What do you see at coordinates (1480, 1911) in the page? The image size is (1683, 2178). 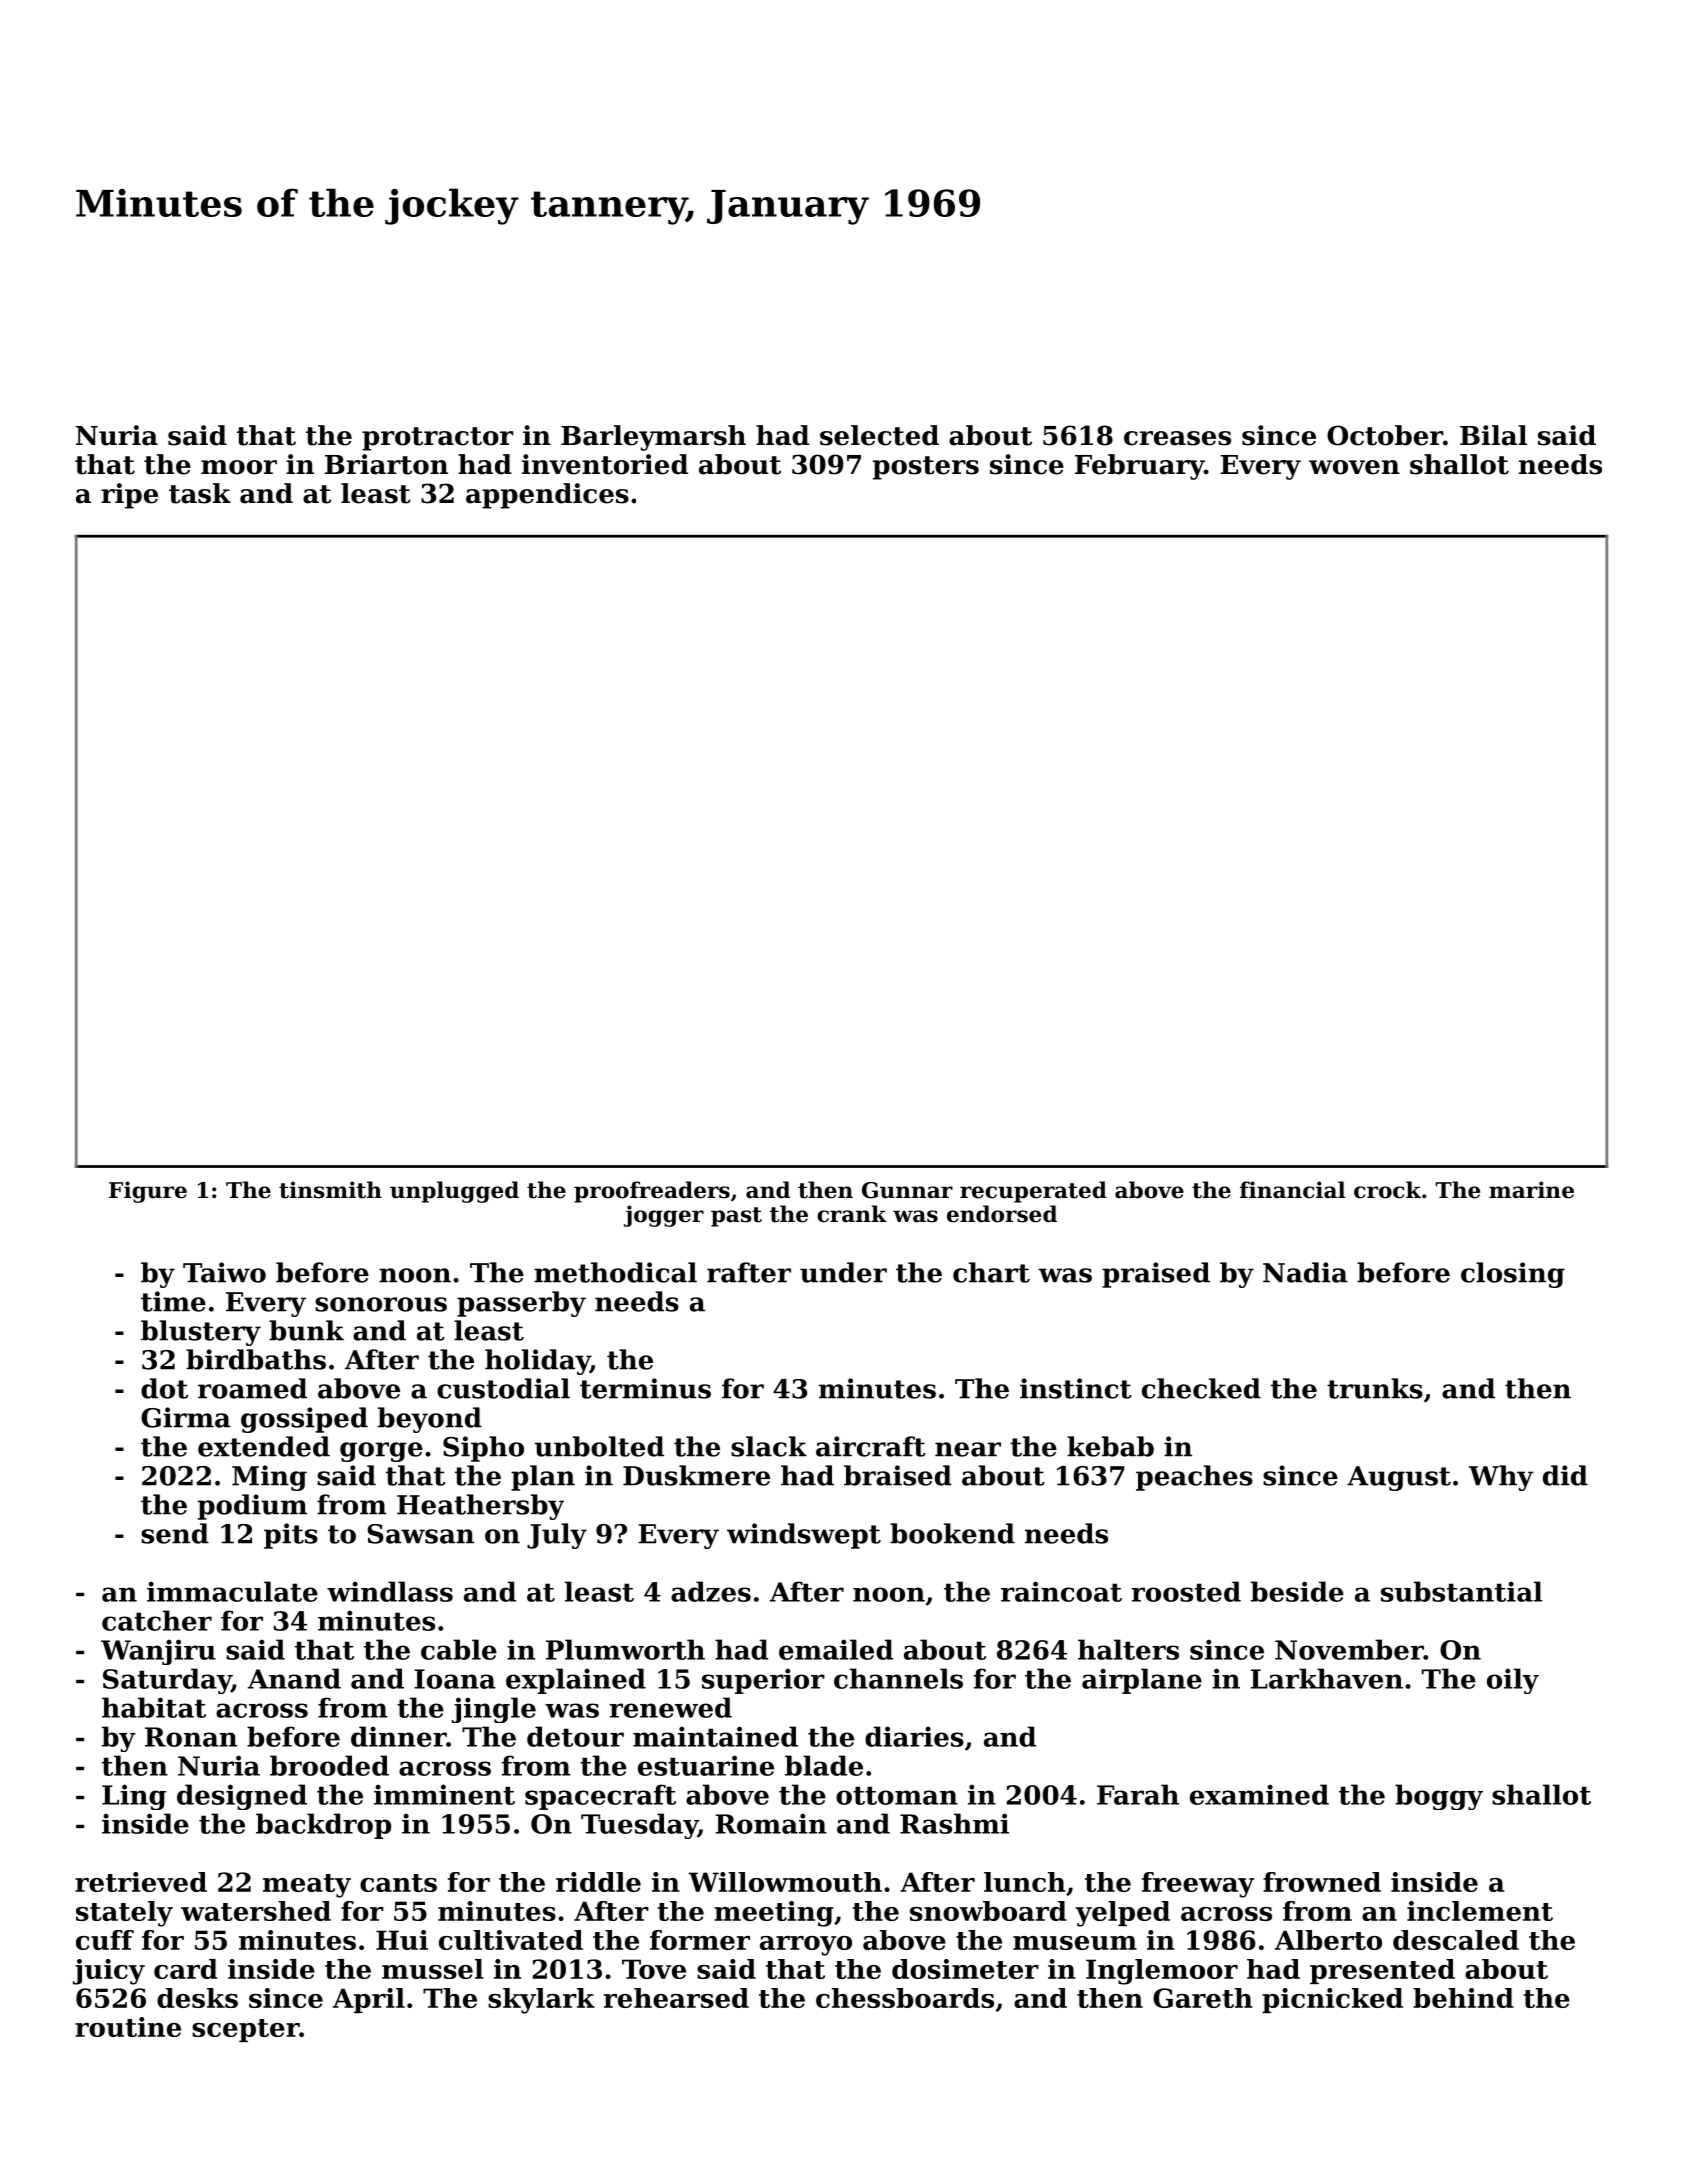 I see `inclement` at bounding box center [1480, 1911].
